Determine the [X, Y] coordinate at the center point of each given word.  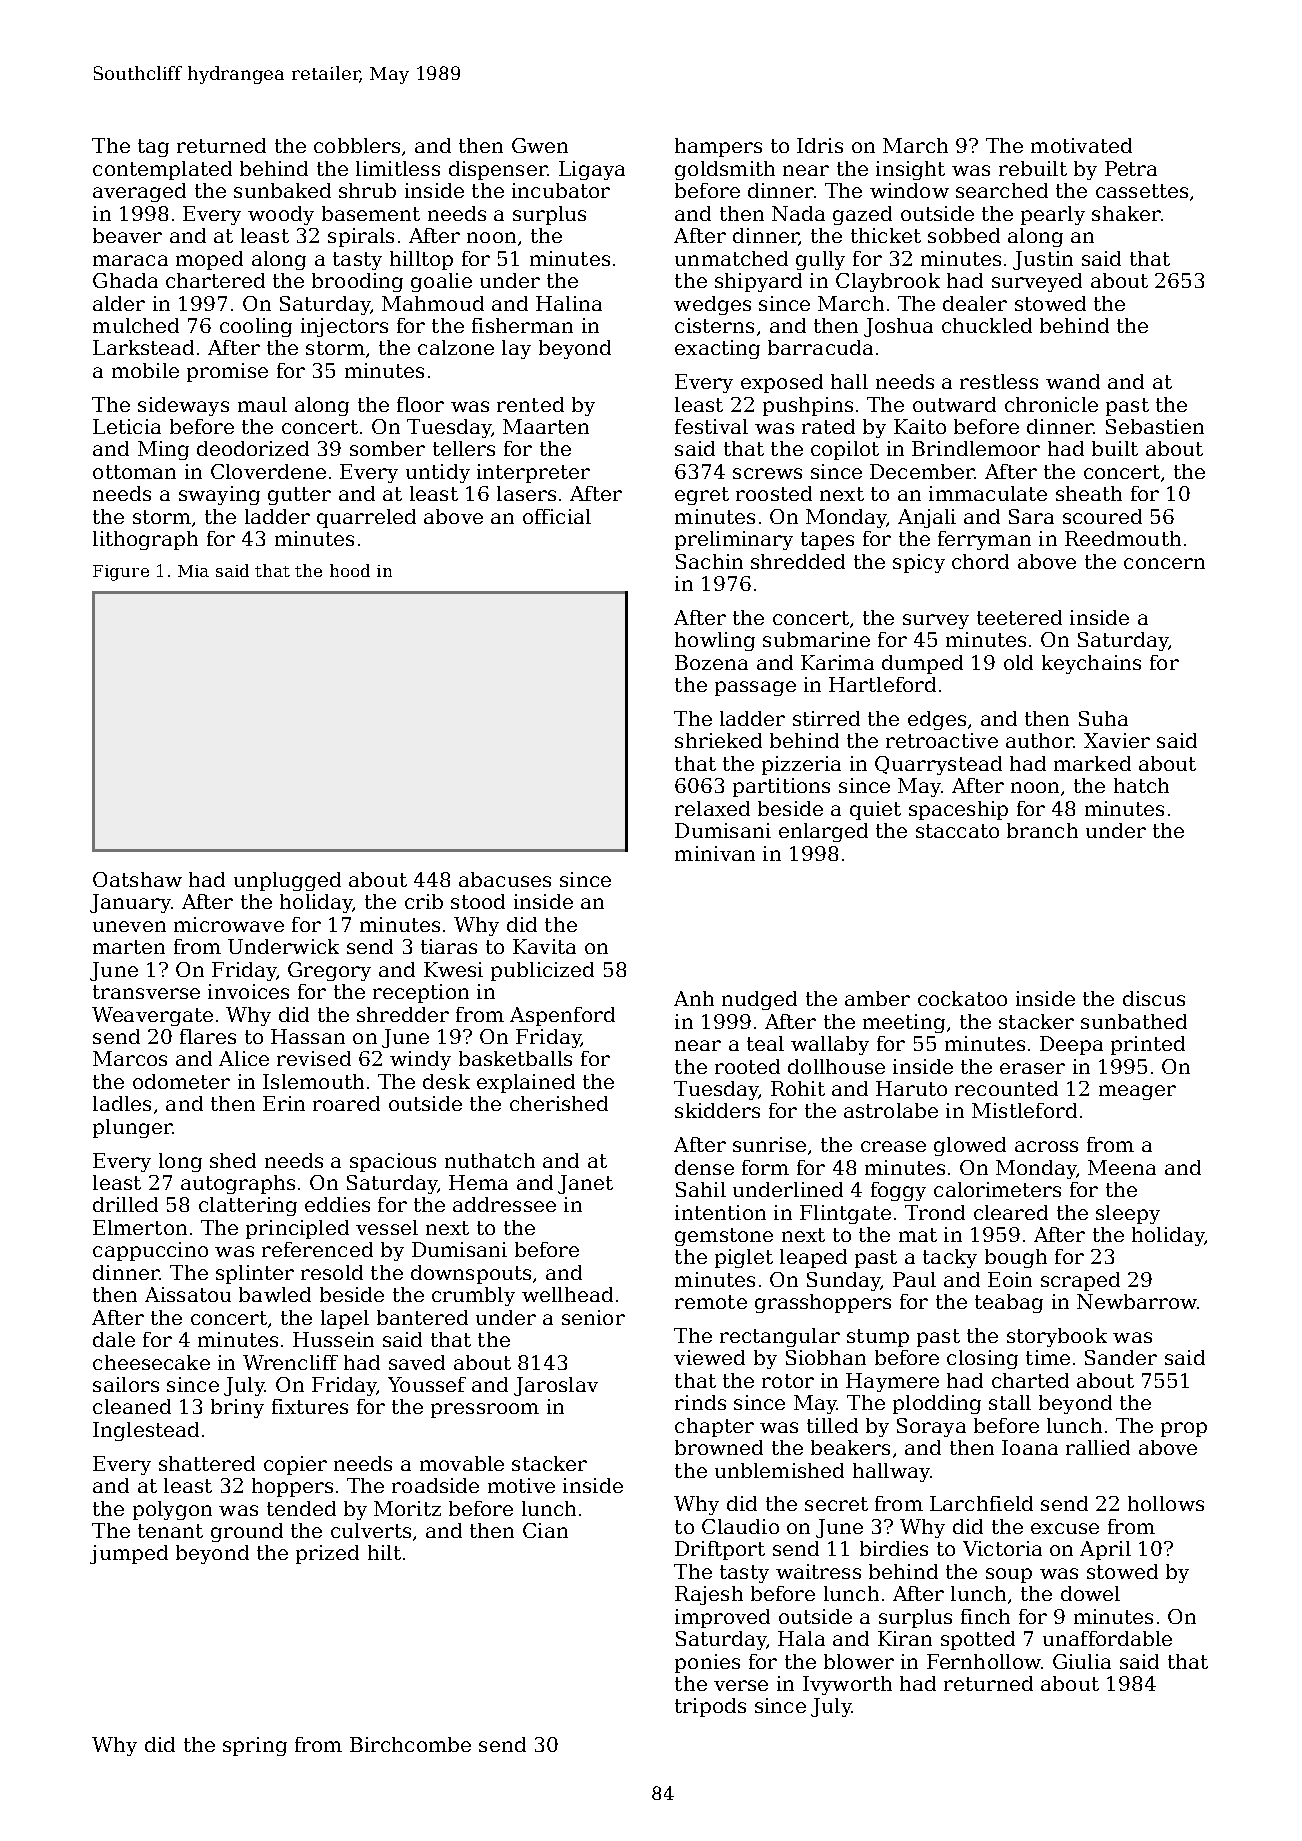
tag [153, 148]
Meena [1122, 1167]
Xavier [1117, 740]
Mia [193, 571]
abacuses [505, 879]
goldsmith [725, 170]
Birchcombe [410, 1744]
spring [255, 1746]
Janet [585, 1184]
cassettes [1142, 191]
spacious [393, 1162]
